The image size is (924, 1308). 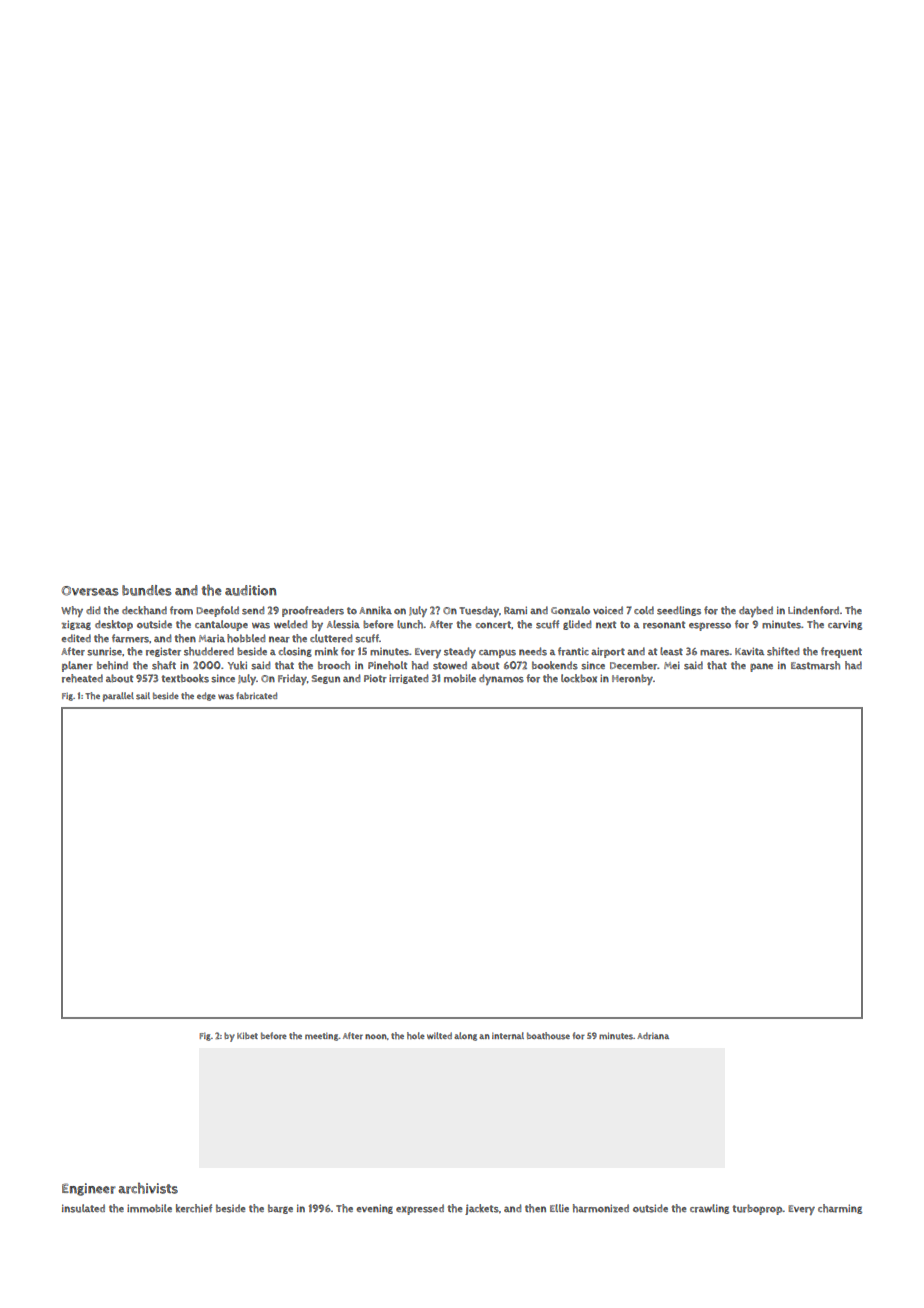 What do you see at coordinates (653, 1036) in the screenshot?
I see `Adriana` at bounding box center [653, 1036].
